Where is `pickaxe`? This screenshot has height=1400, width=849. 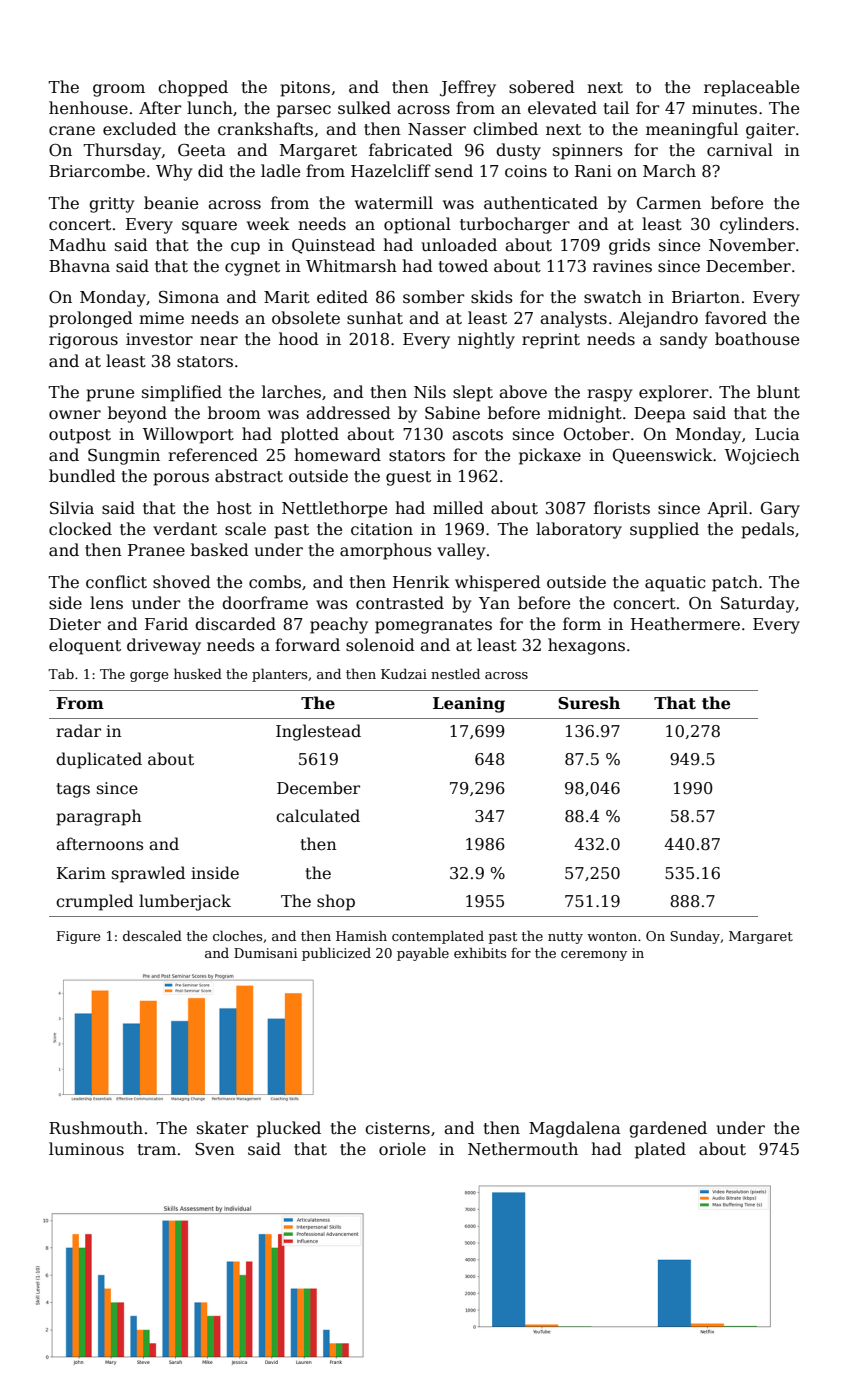
pickaxe is located at coordinates (550, 456).
